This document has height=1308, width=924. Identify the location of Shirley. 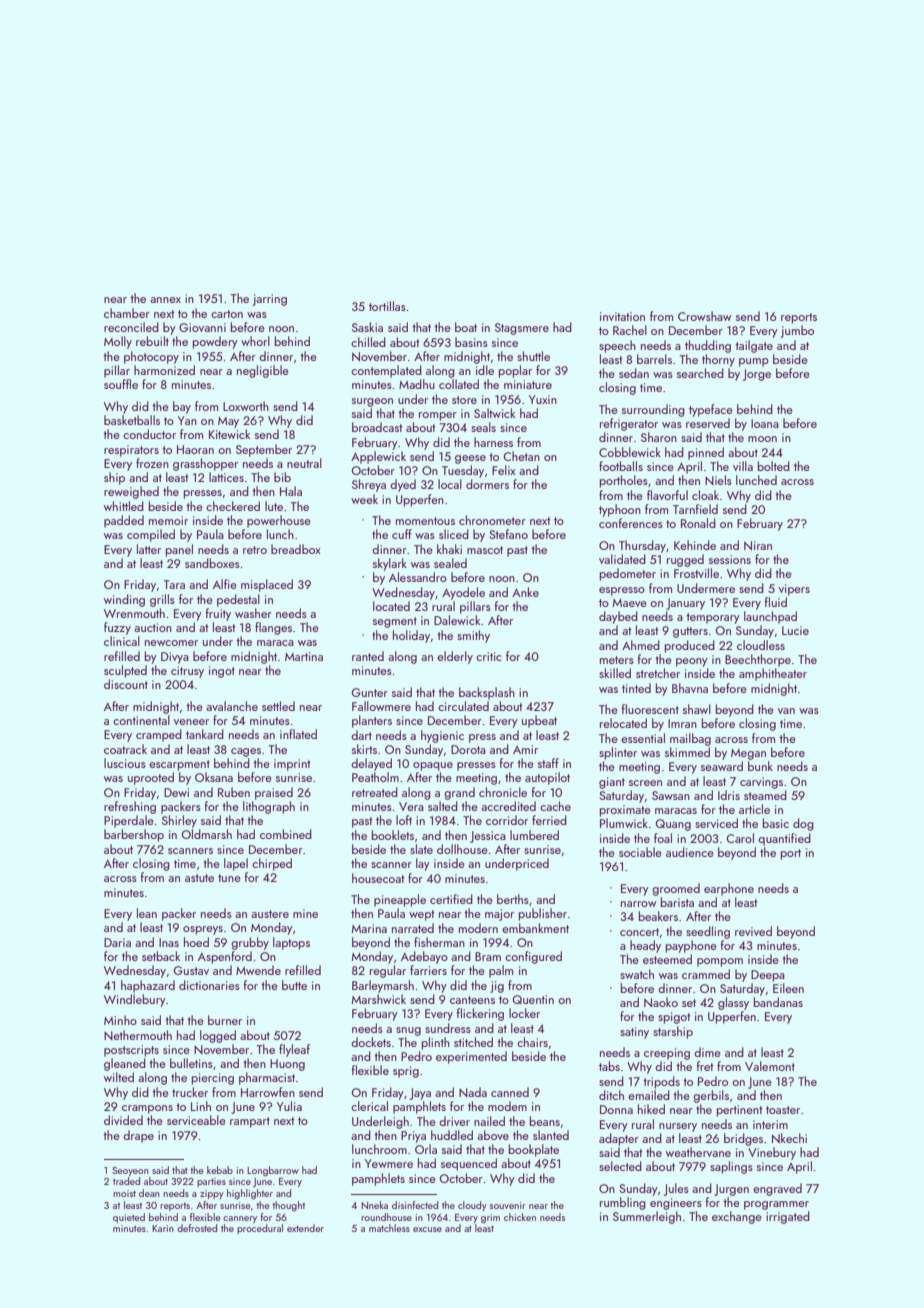
(179, 821).
